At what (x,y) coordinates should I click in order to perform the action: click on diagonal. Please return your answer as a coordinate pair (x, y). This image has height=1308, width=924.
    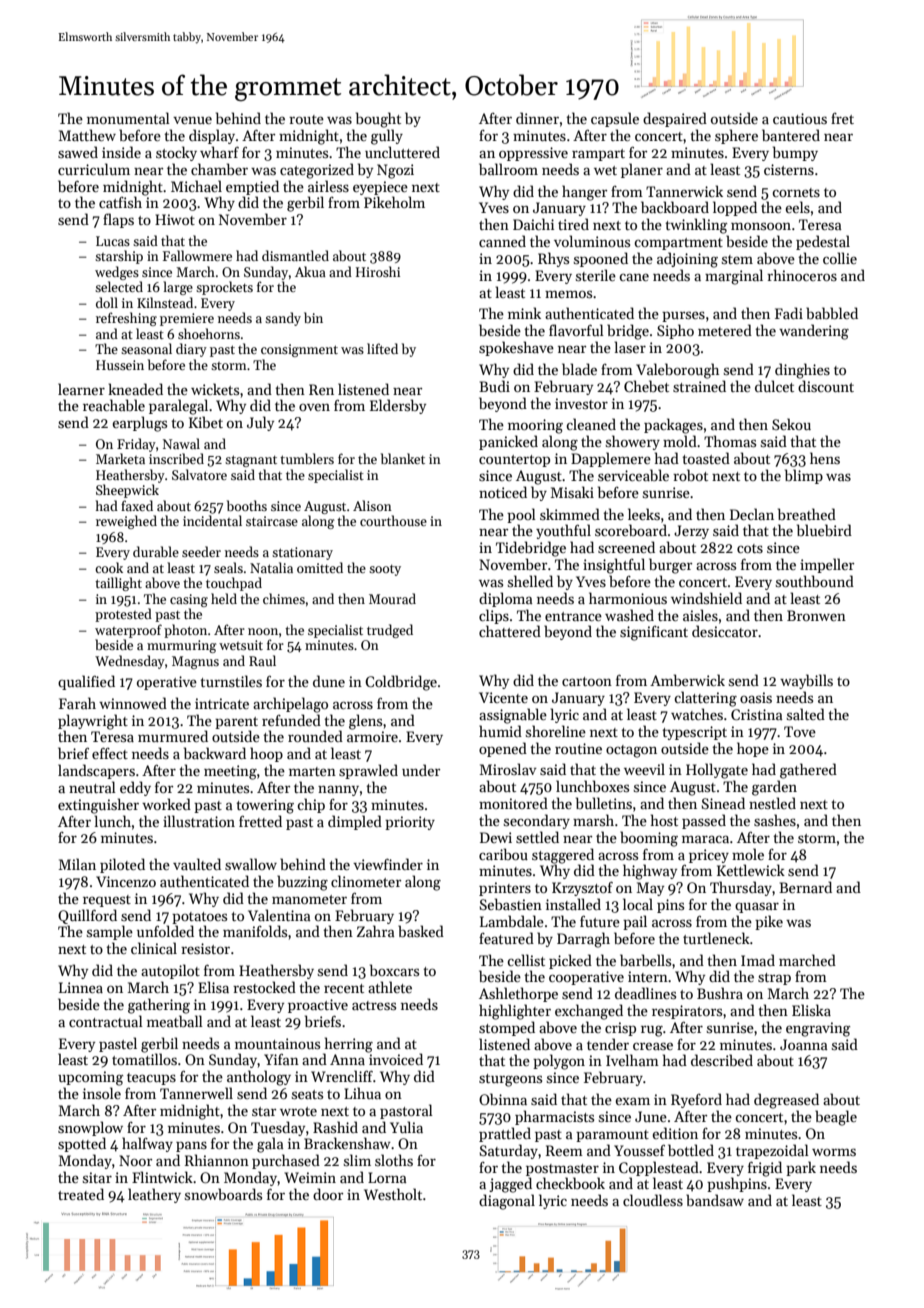
    Looking at the image, I should click on (507, 1202).
